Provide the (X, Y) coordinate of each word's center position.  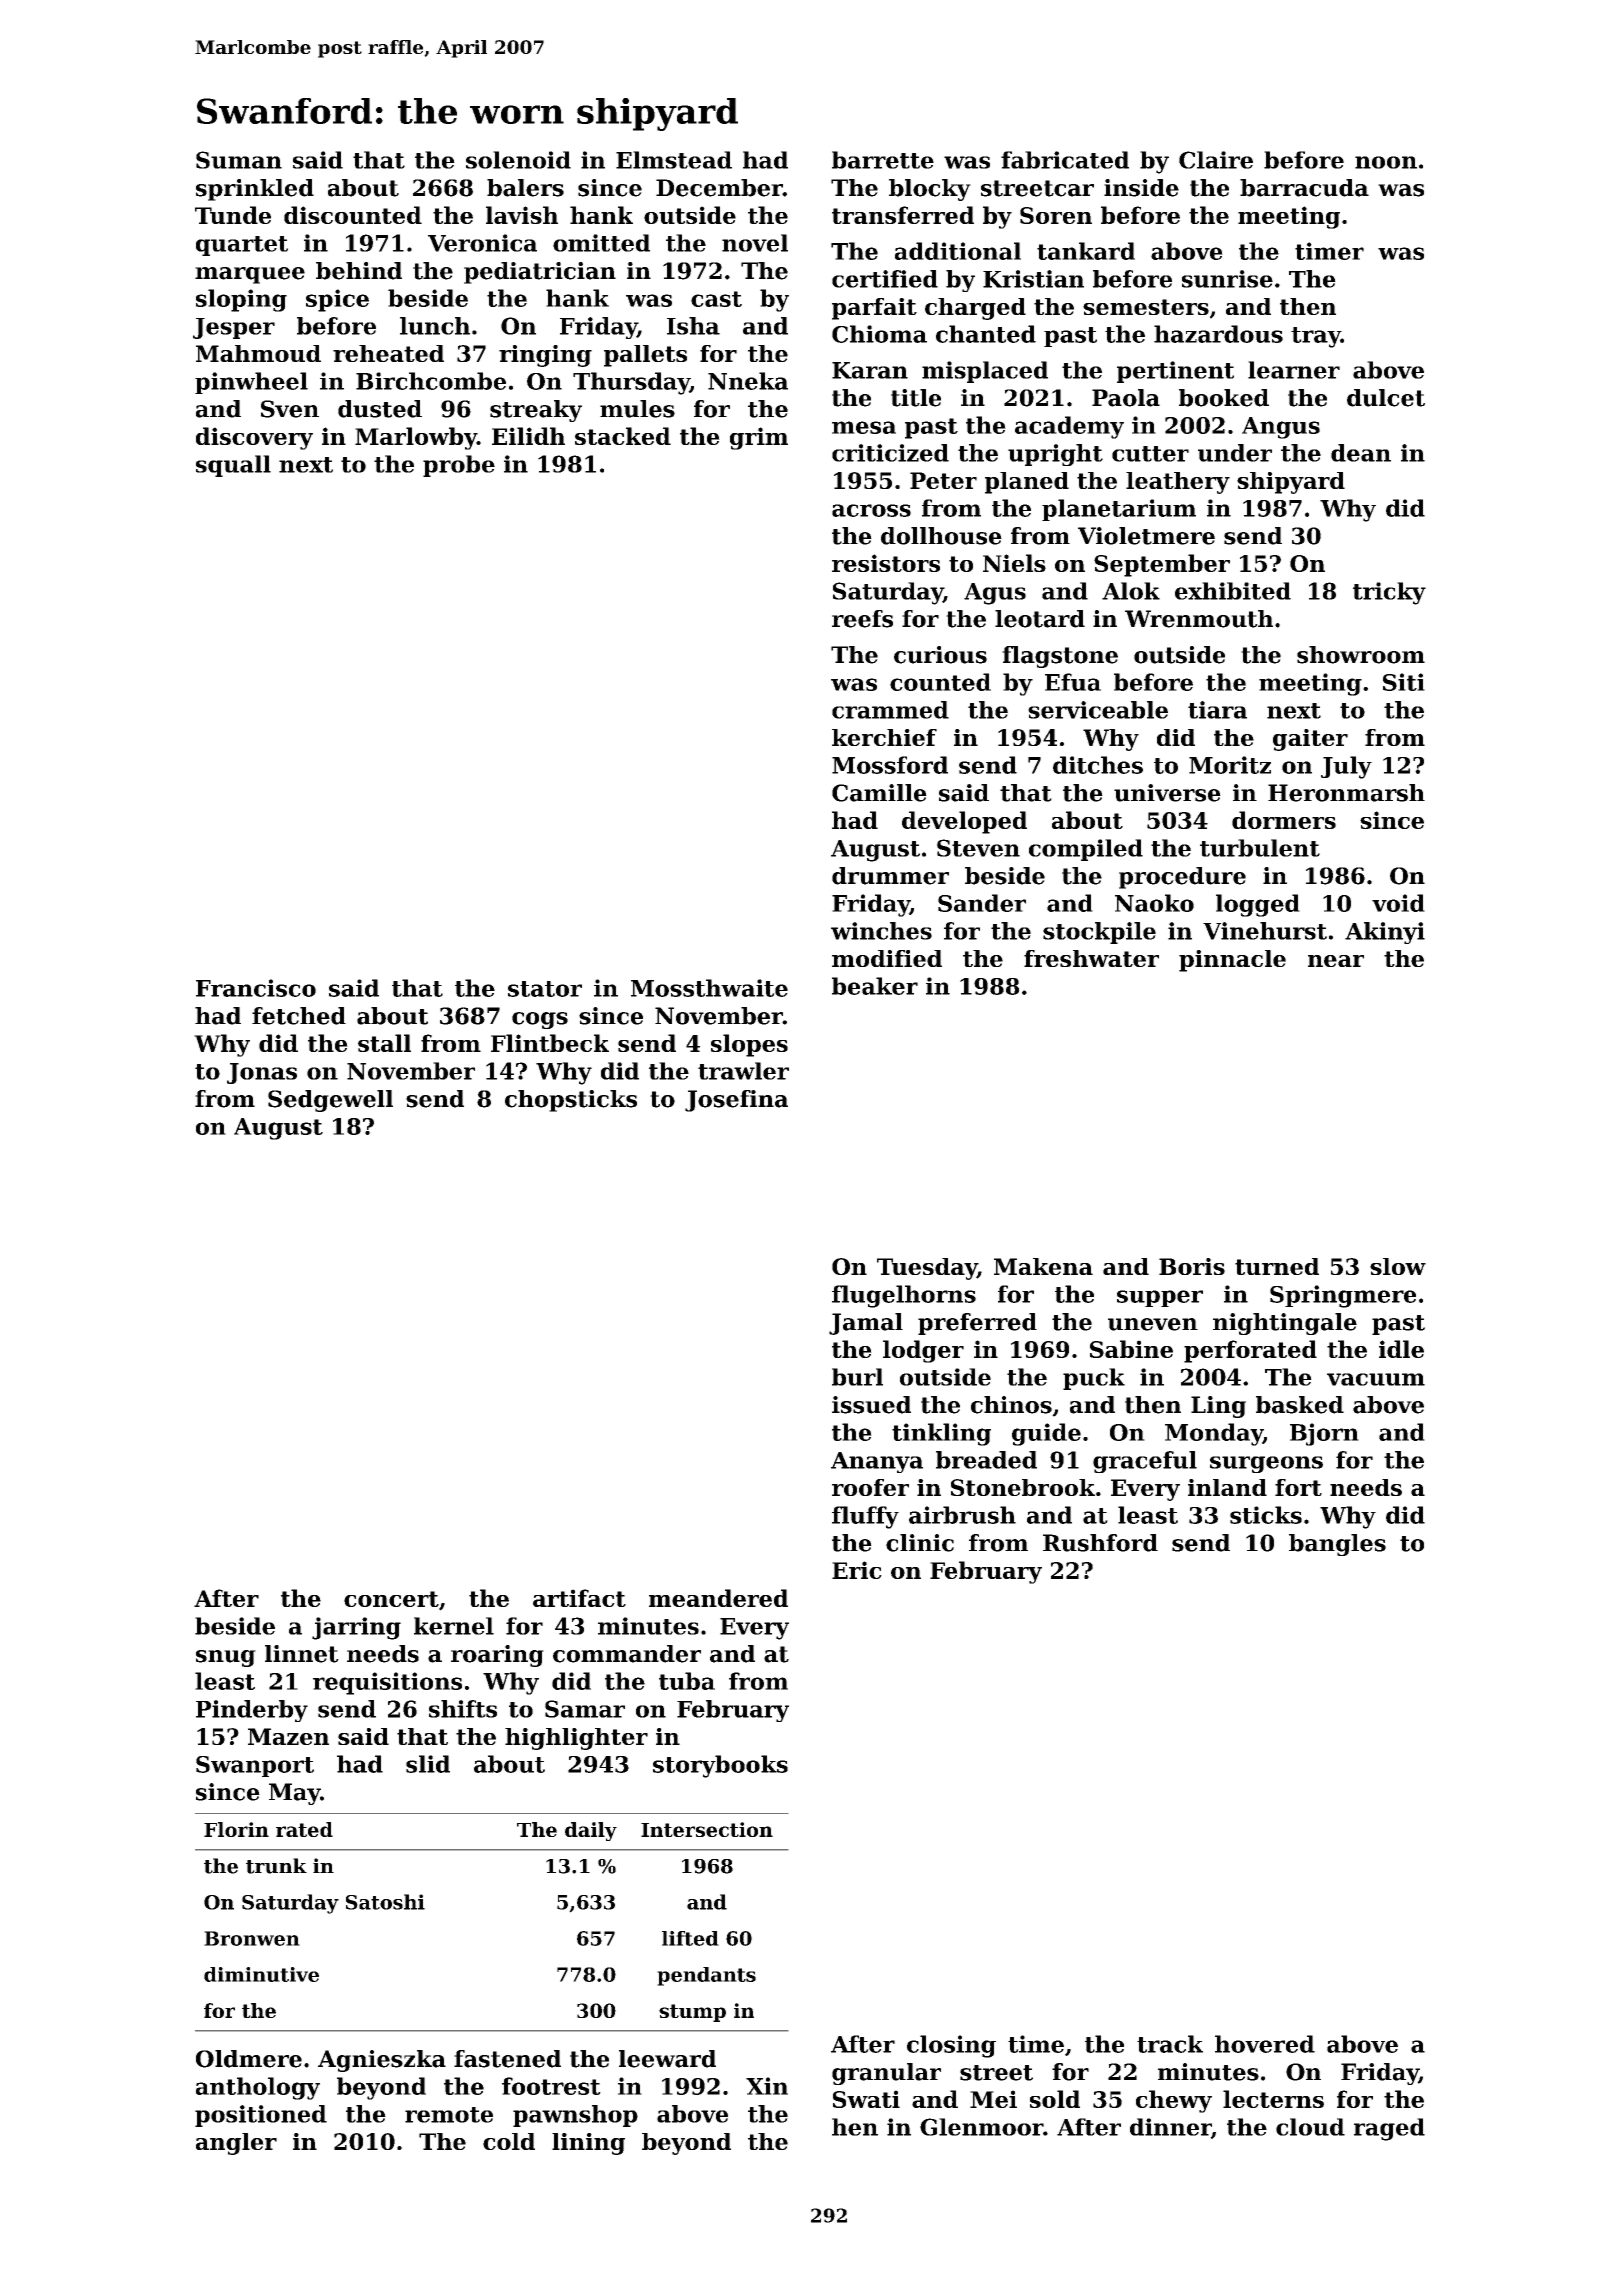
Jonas (262, 1073)
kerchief (884, 737)
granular (886, 2074)
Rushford (1100, 1543)
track (1170, 2044)
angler (236, 2144)
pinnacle (1232, 961)
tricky (1389, 593)
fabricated (1065, 160)
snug (226, 1658)
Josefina (736, 1101)
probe (459, 466)
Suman (239, 160)
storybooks (720, 1766)
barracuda (1304, 188)
